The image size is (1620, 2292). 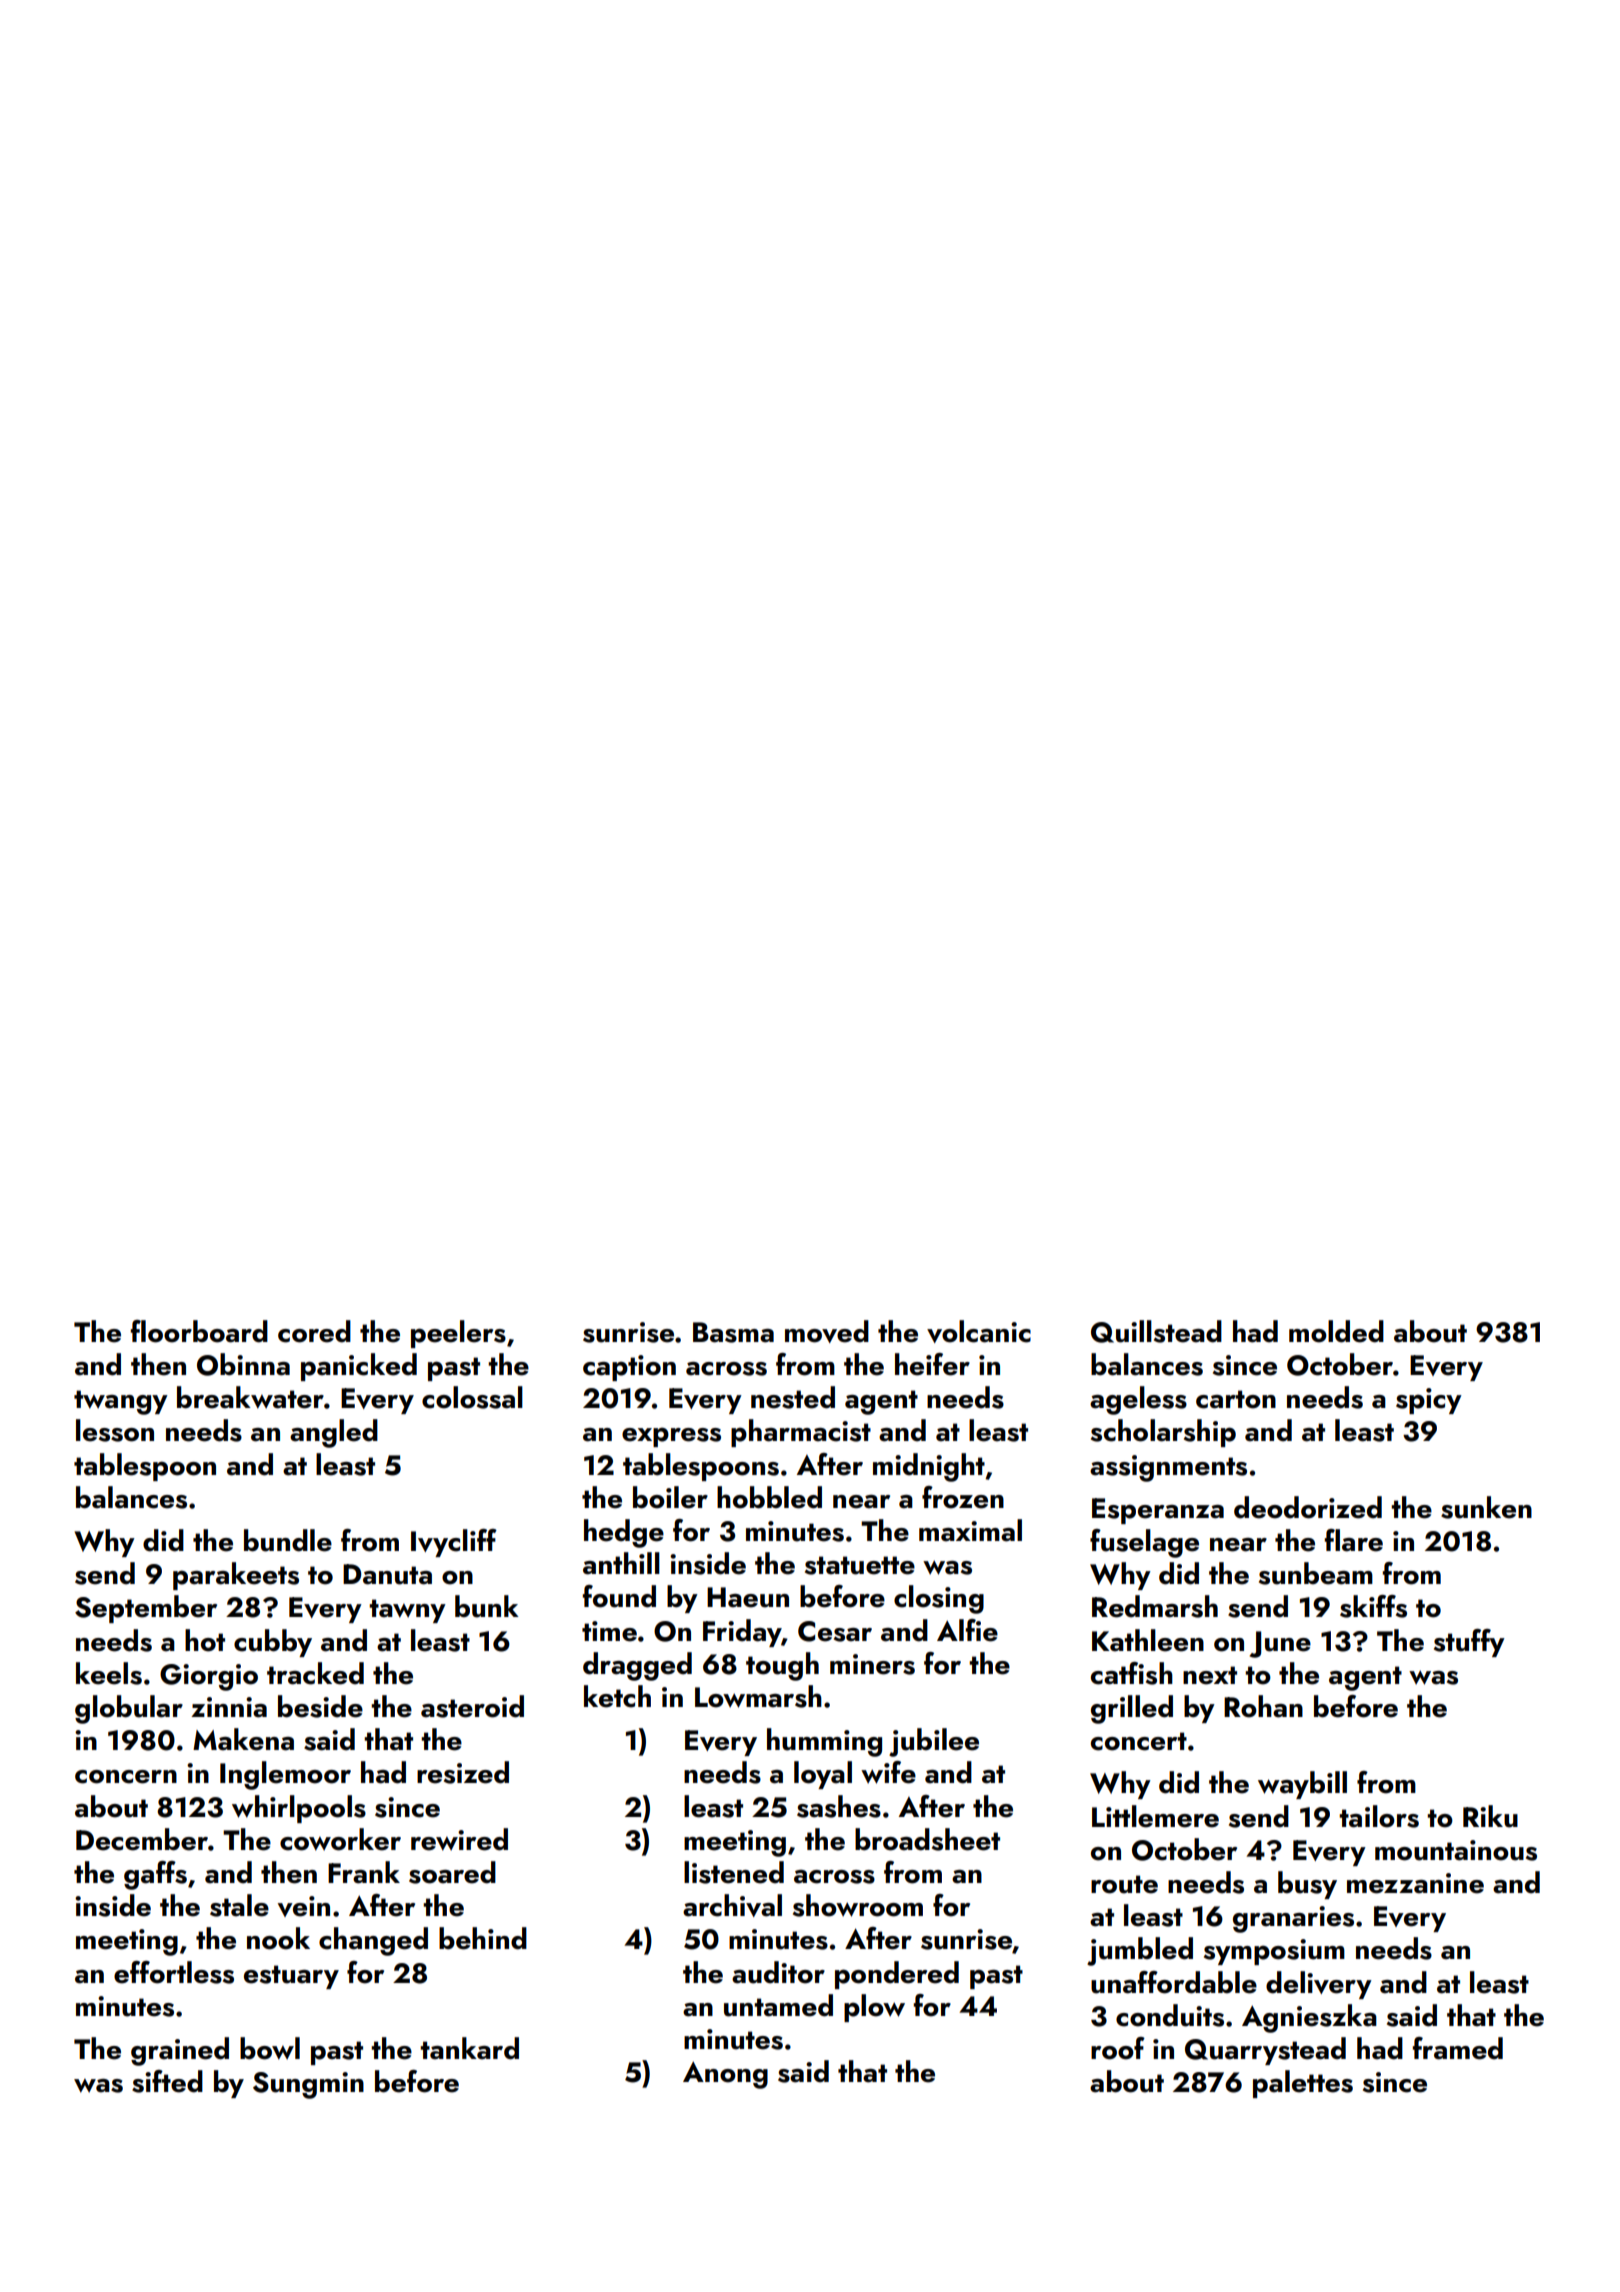 What do you see at coordinates (299, 1809) in the document?
I see `whirlpools` at bounding box center [299, 1809].
